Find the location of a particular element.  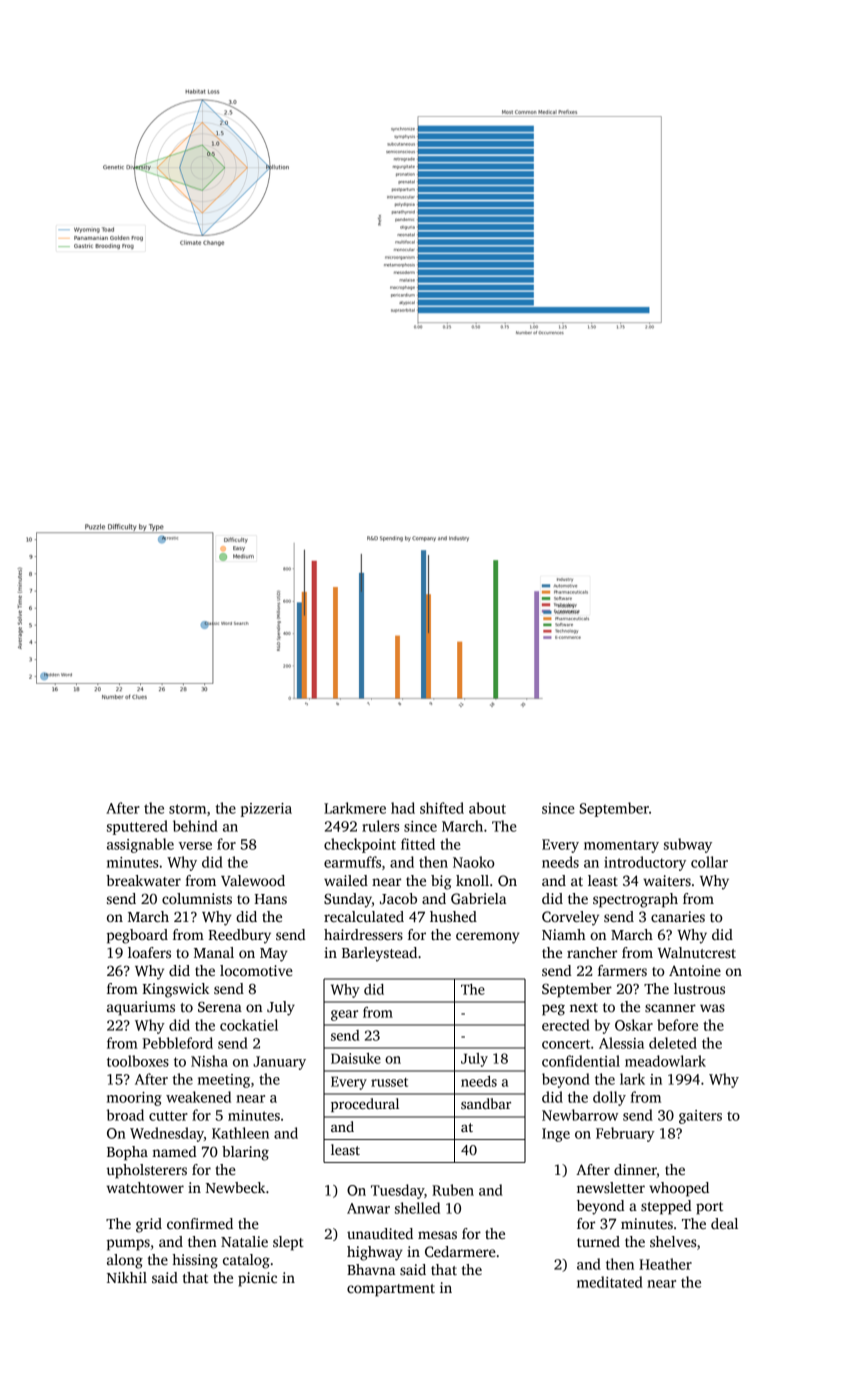

collar is located at coordinates (709, 862).
